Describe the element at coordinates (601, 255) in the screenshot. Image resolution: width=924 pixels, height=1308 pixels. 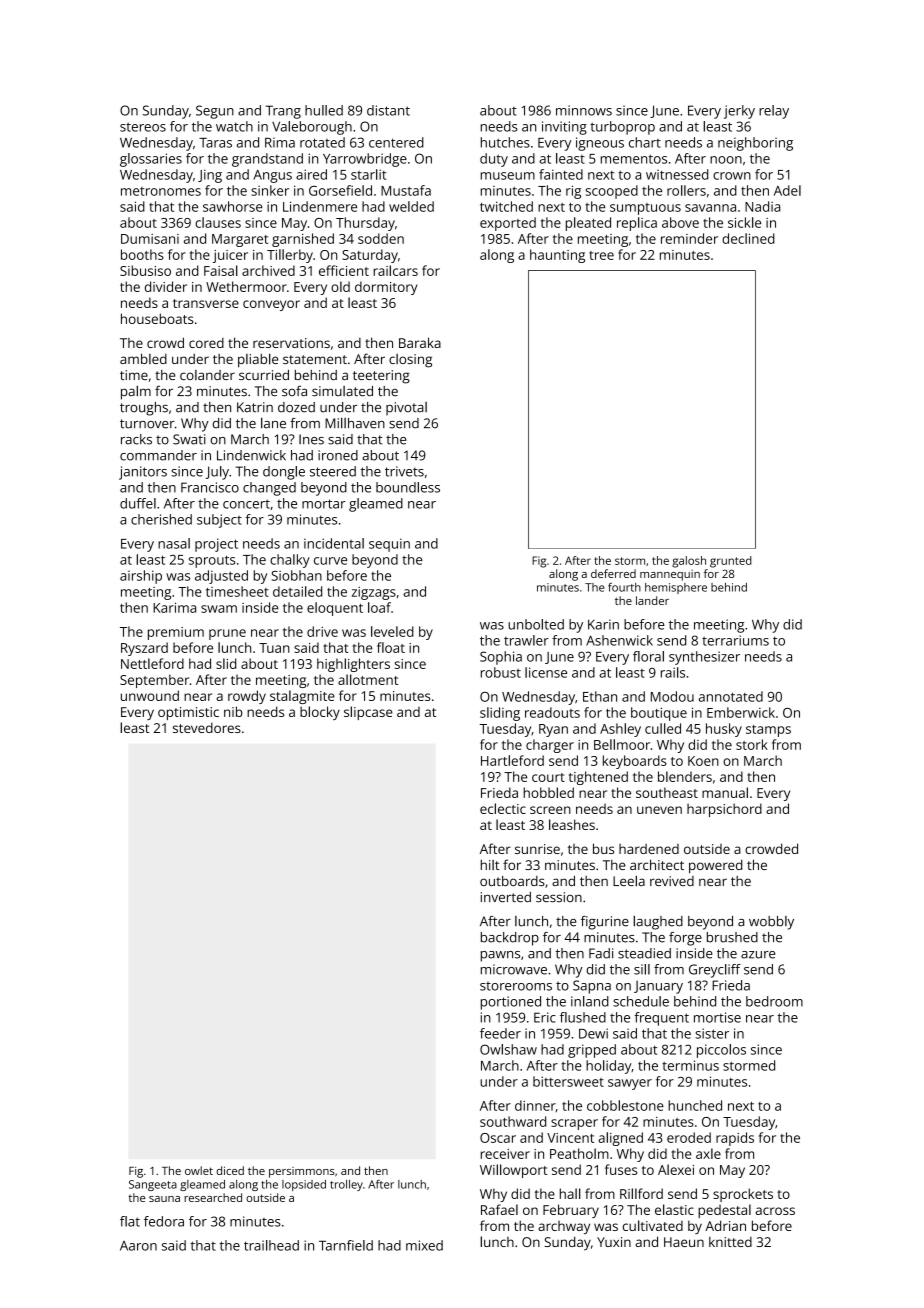
I see `tree` at that location.
